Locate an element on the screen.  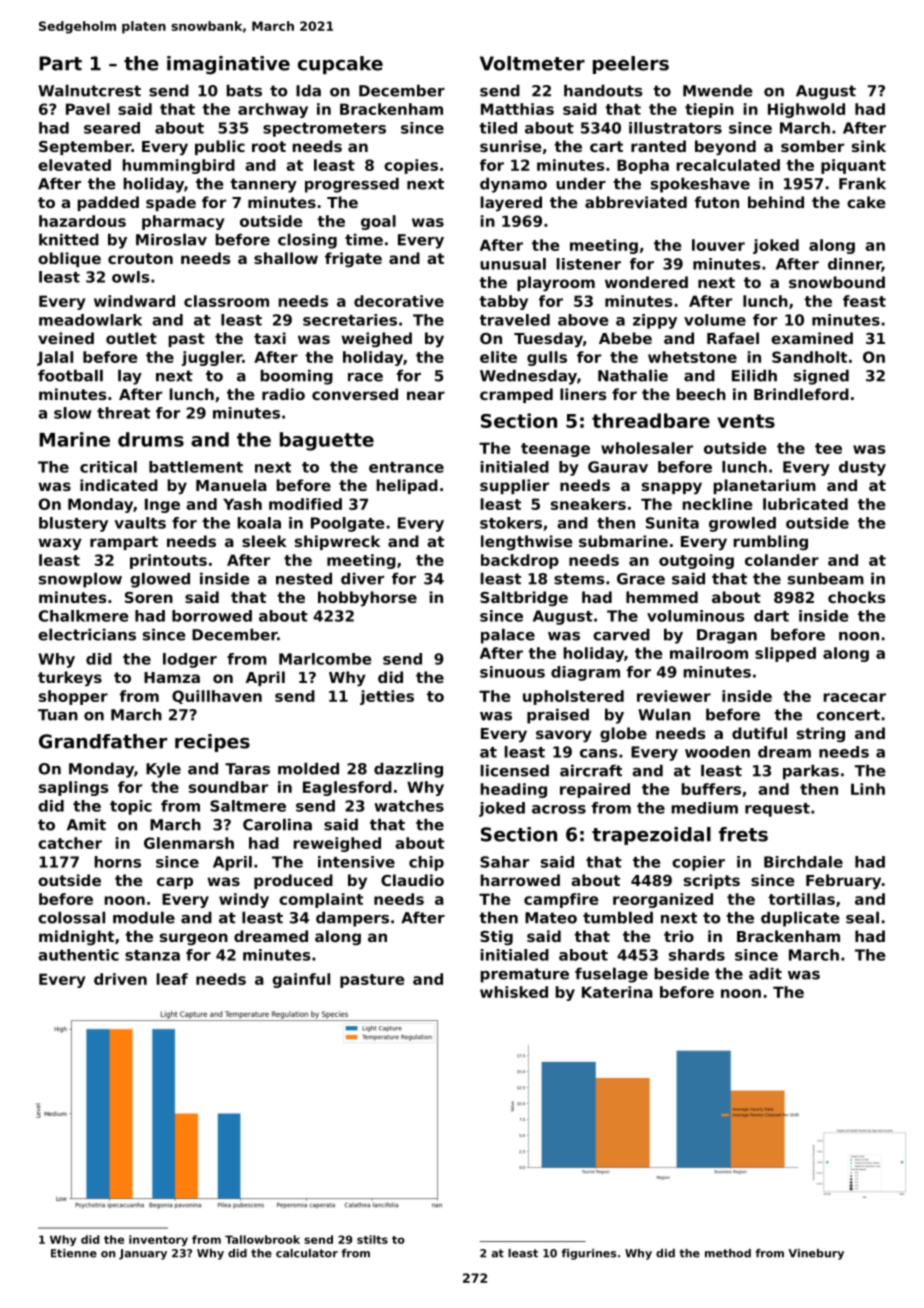
string is located at coordinates (821, 734).
